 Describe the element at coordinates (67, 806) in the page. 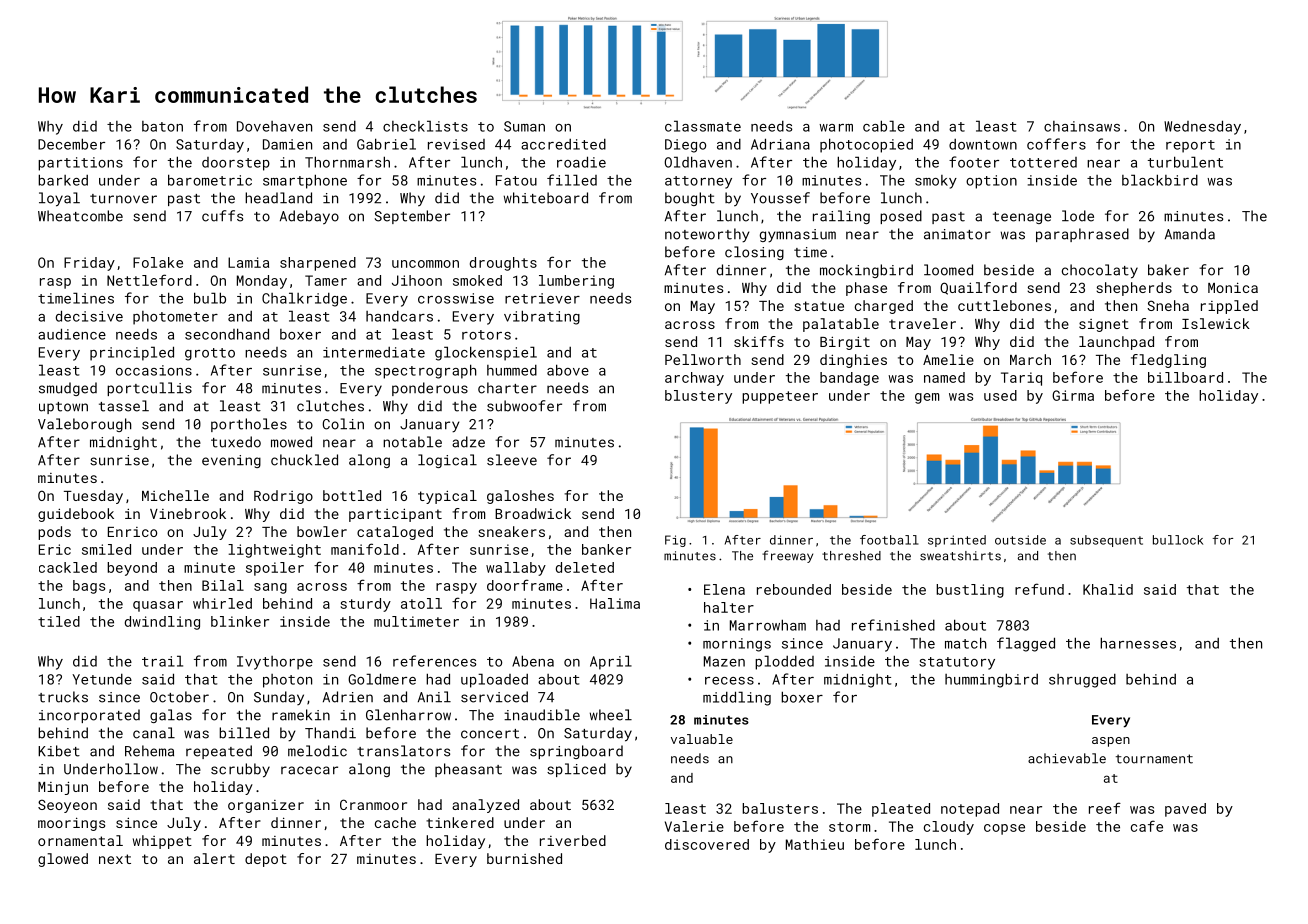

I see `Seoyeon` at that location.
